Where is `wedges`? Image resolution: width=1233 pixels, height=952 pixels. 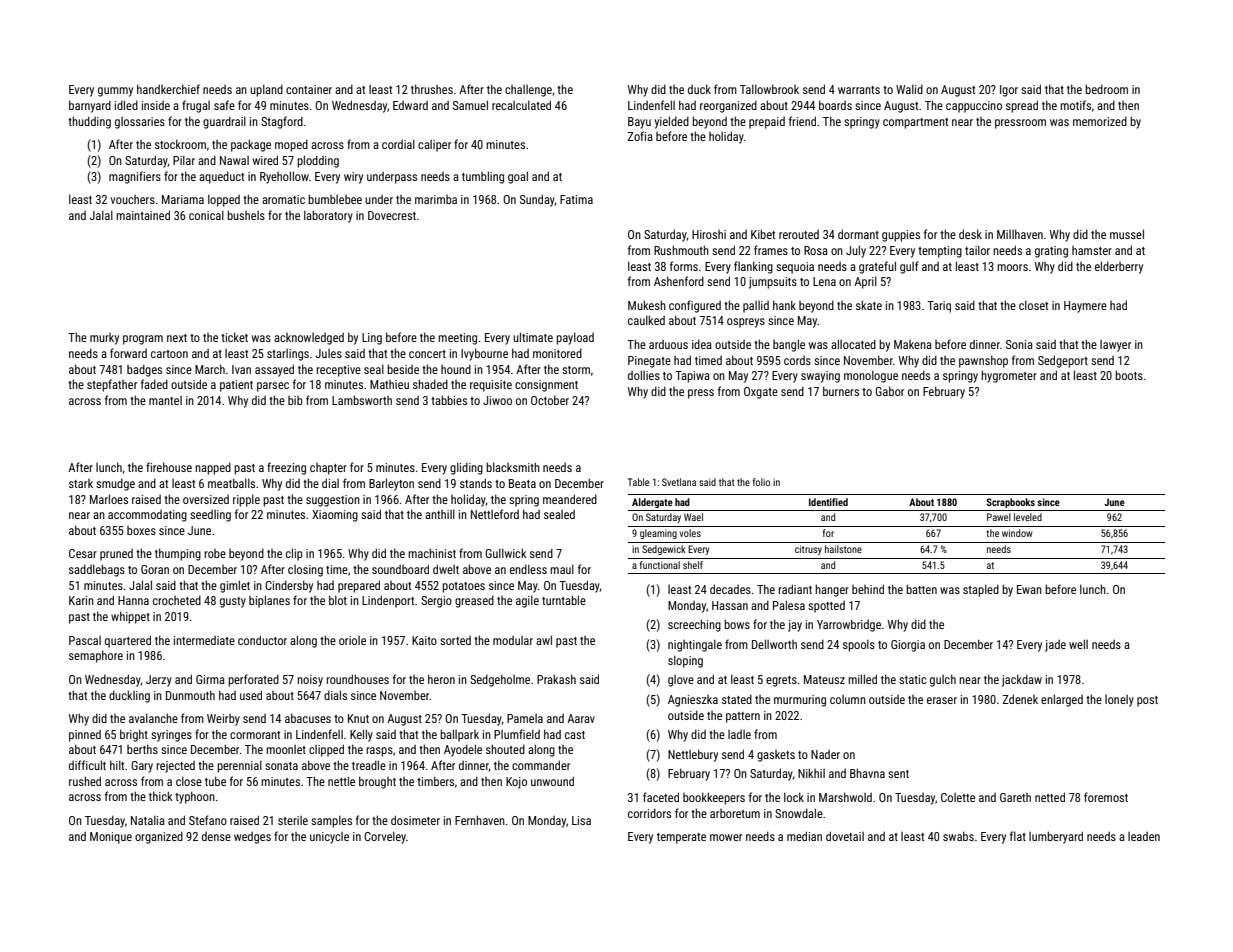
wedges is located at coordinates (252, 838).
